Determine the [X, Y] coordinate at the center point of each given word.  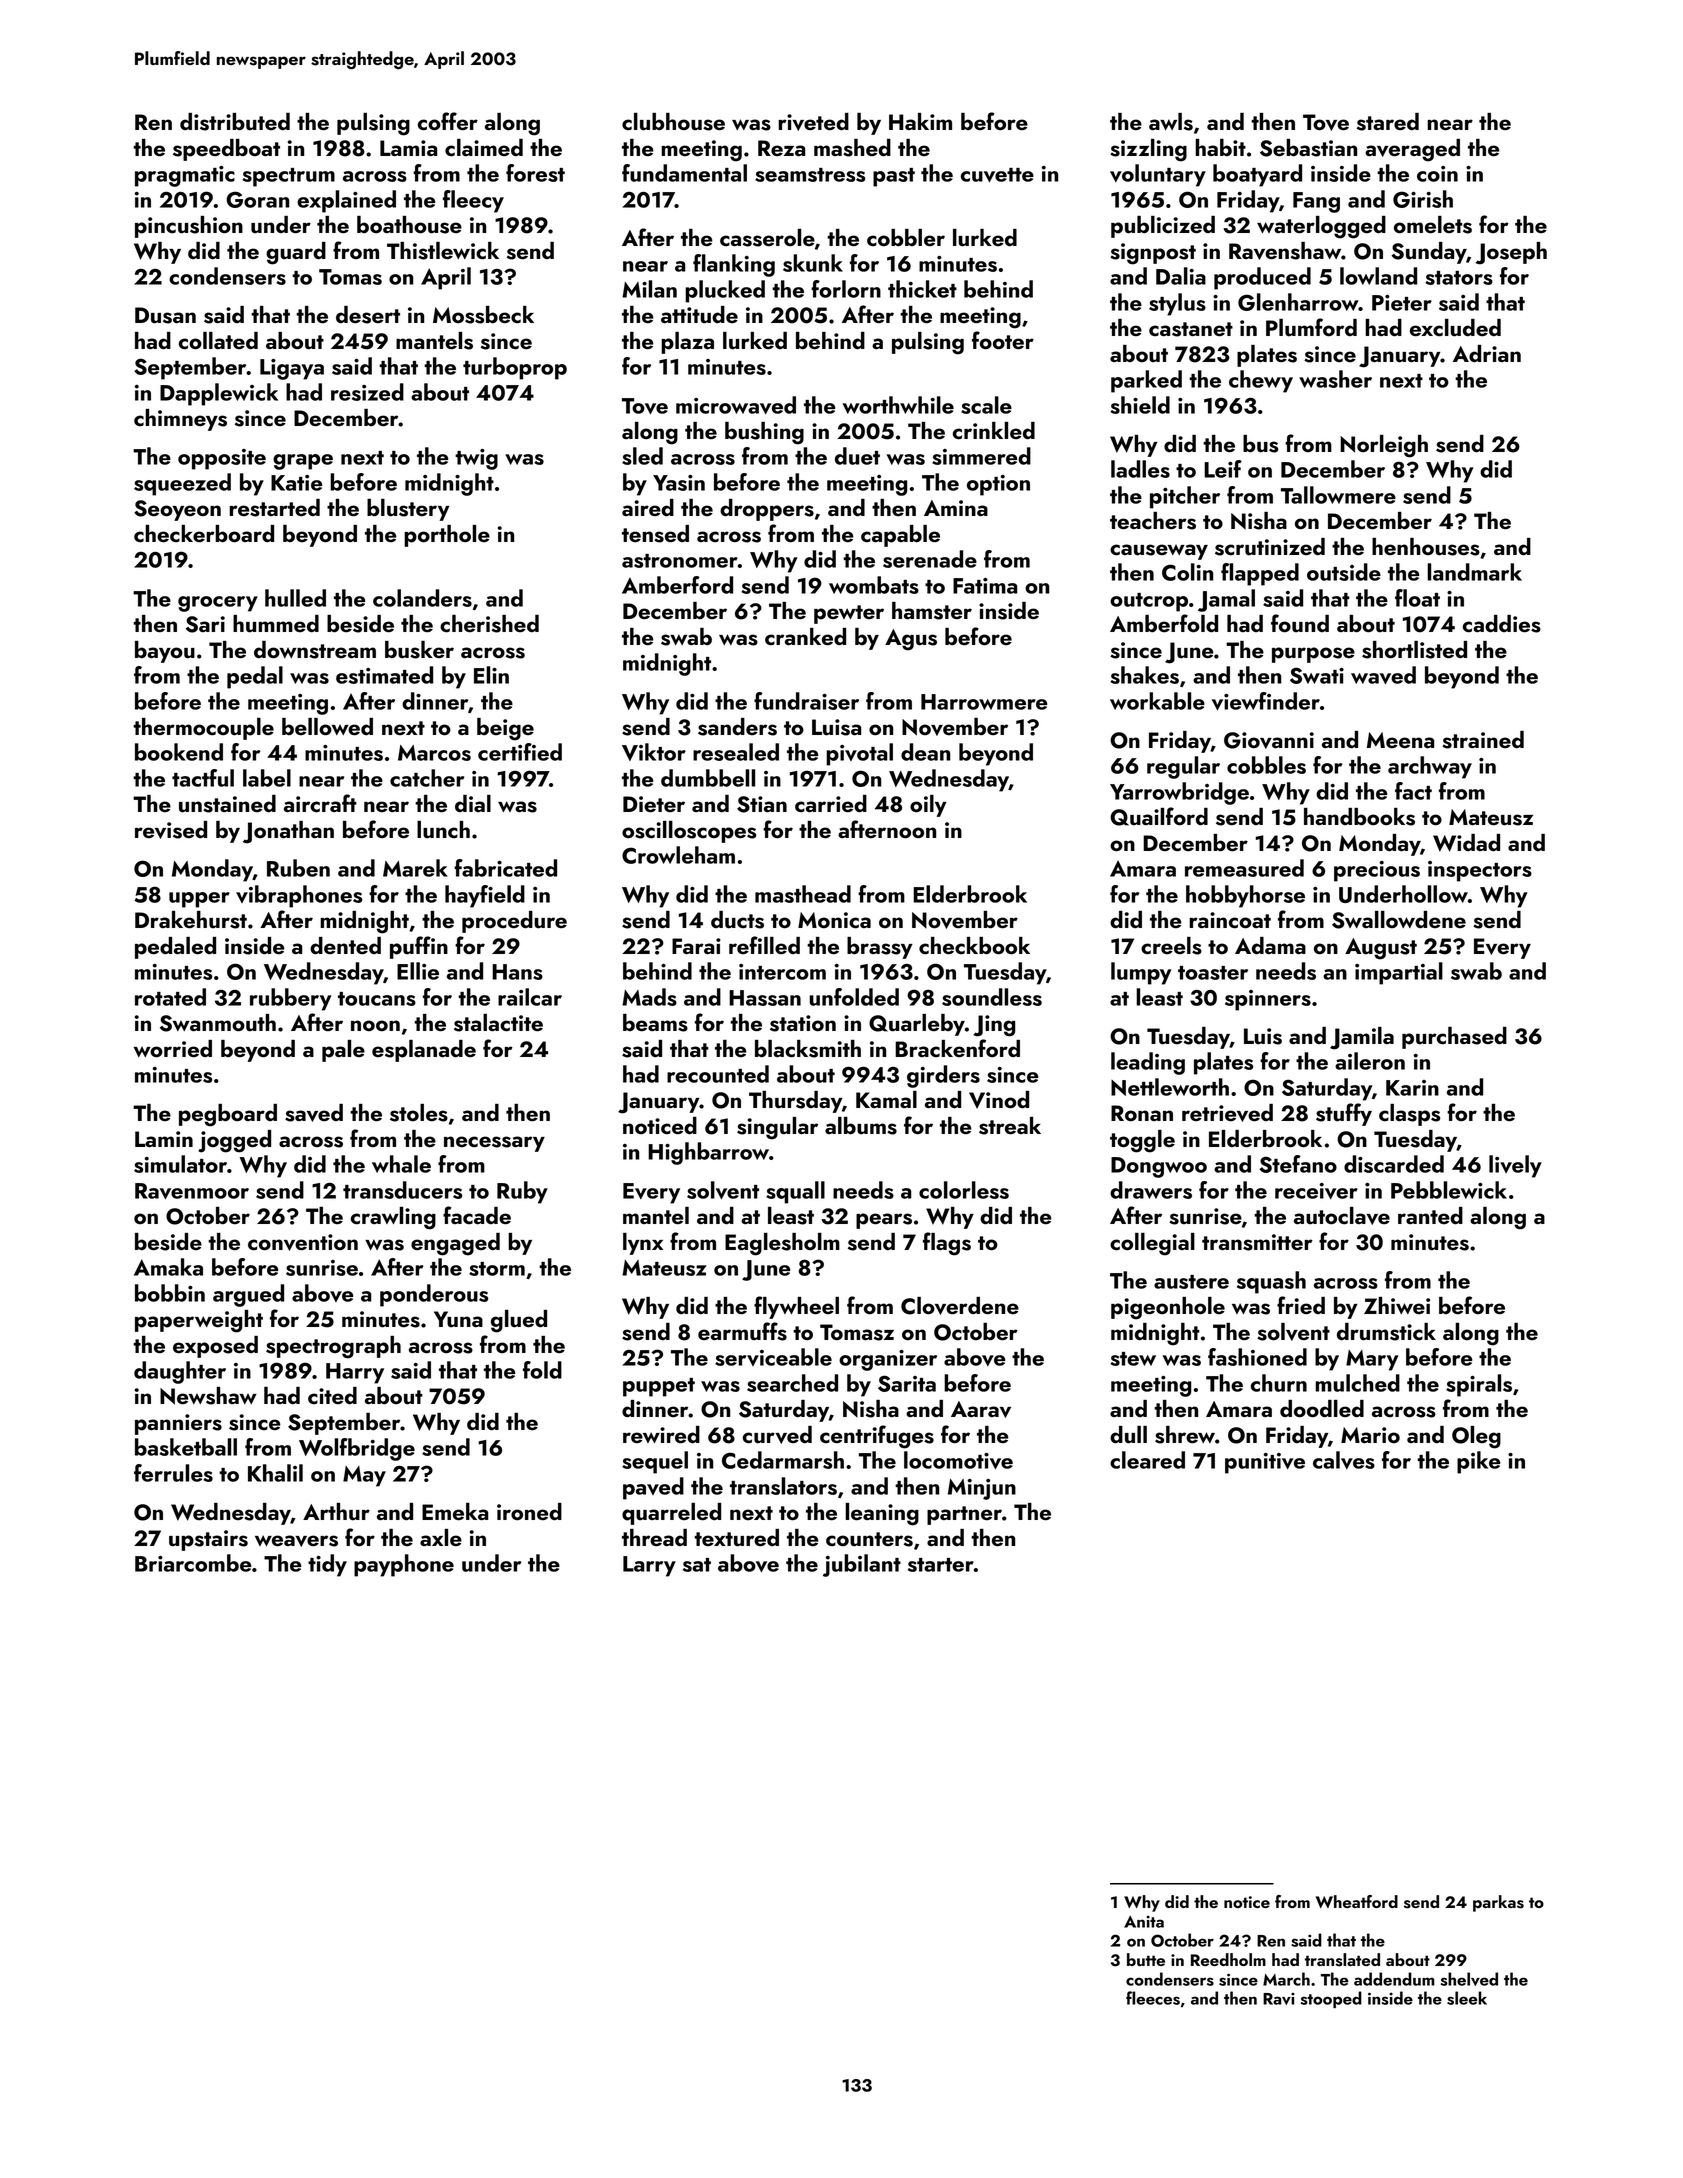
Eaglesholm [782, 1244]
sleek [1467, 1998]
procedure [514, 922]
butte [1146, 1959]
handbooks [1359, 817]
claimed [484, 148]
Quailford [1159, 816]
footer [1003, 340]
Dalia [1181, 276]
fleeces [1153, 1998]
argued [248, 1295]
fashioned [1257, 1357]
